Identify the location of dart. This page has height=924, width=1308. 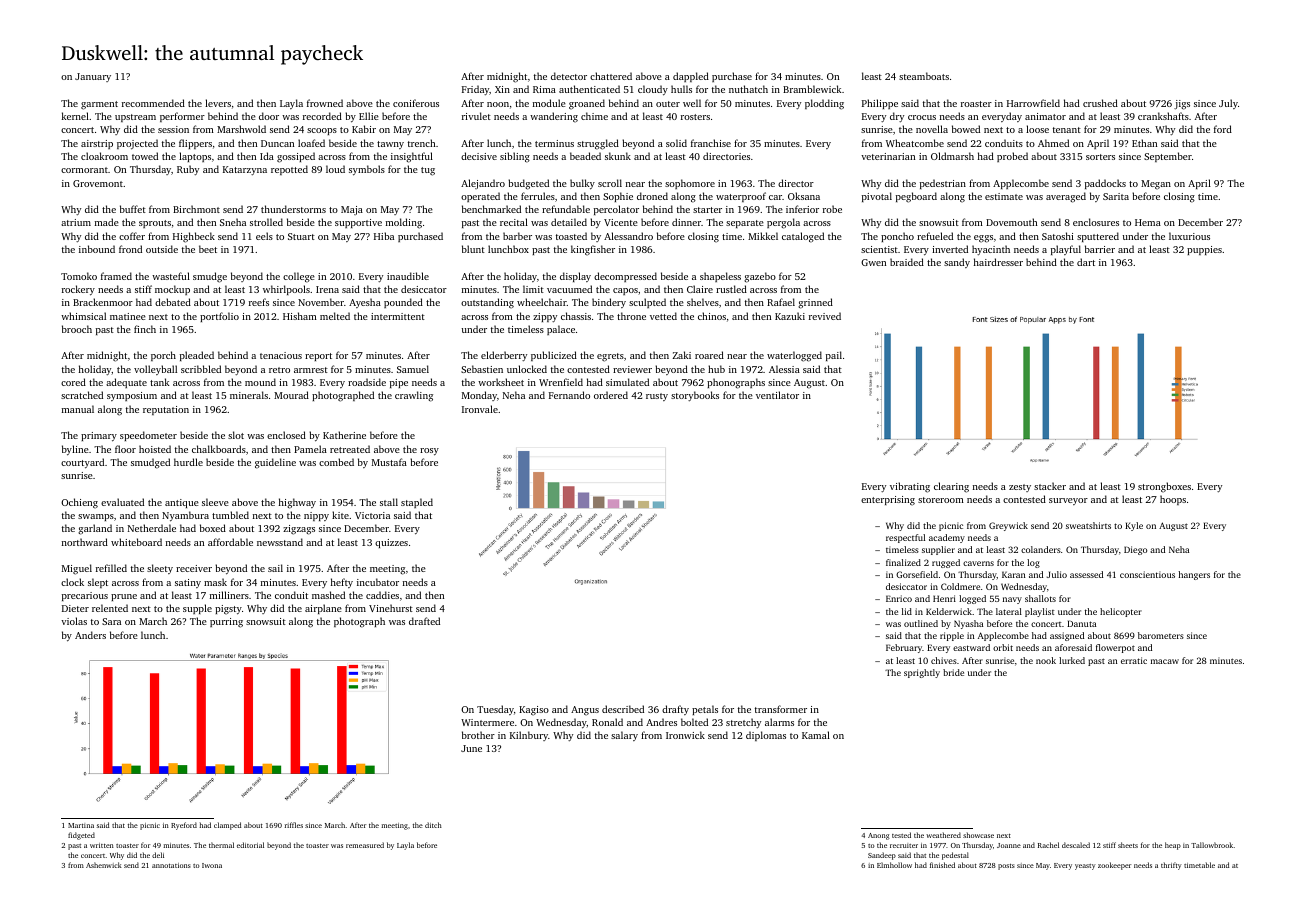
(1086, 262).
